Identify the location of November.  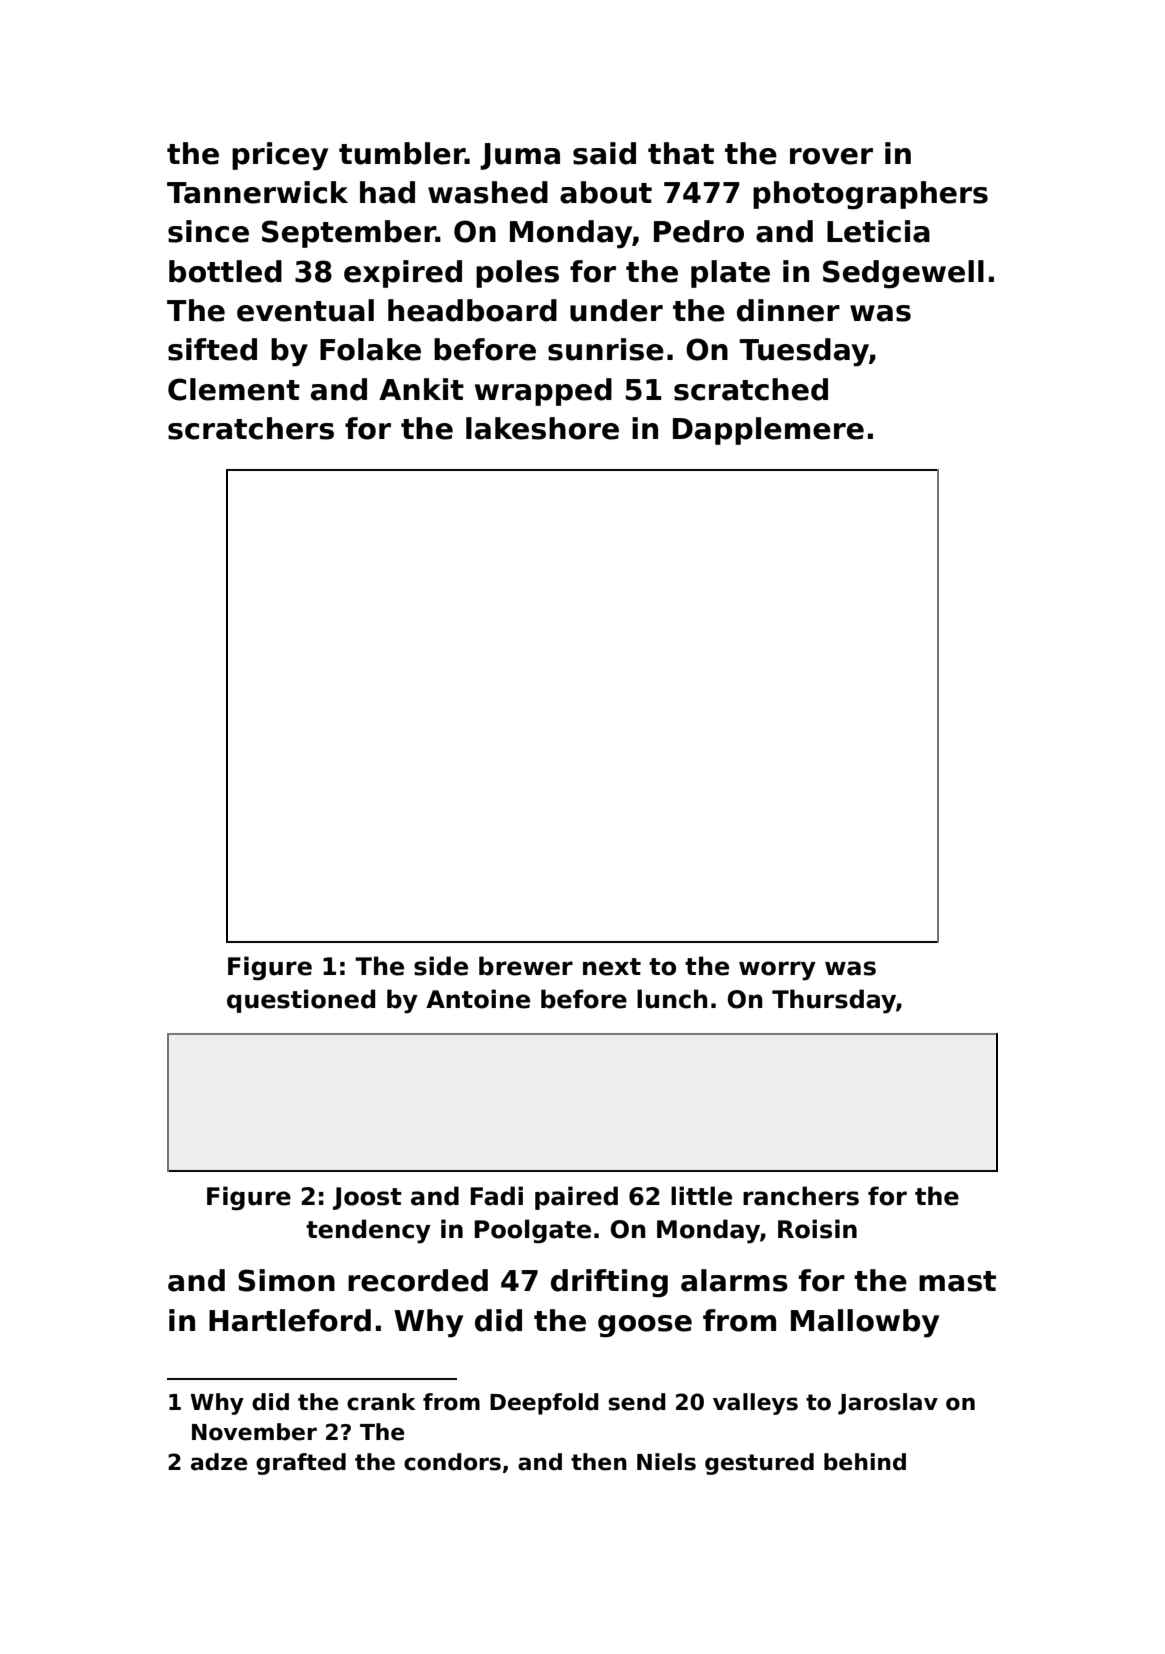
(254, 1432).
